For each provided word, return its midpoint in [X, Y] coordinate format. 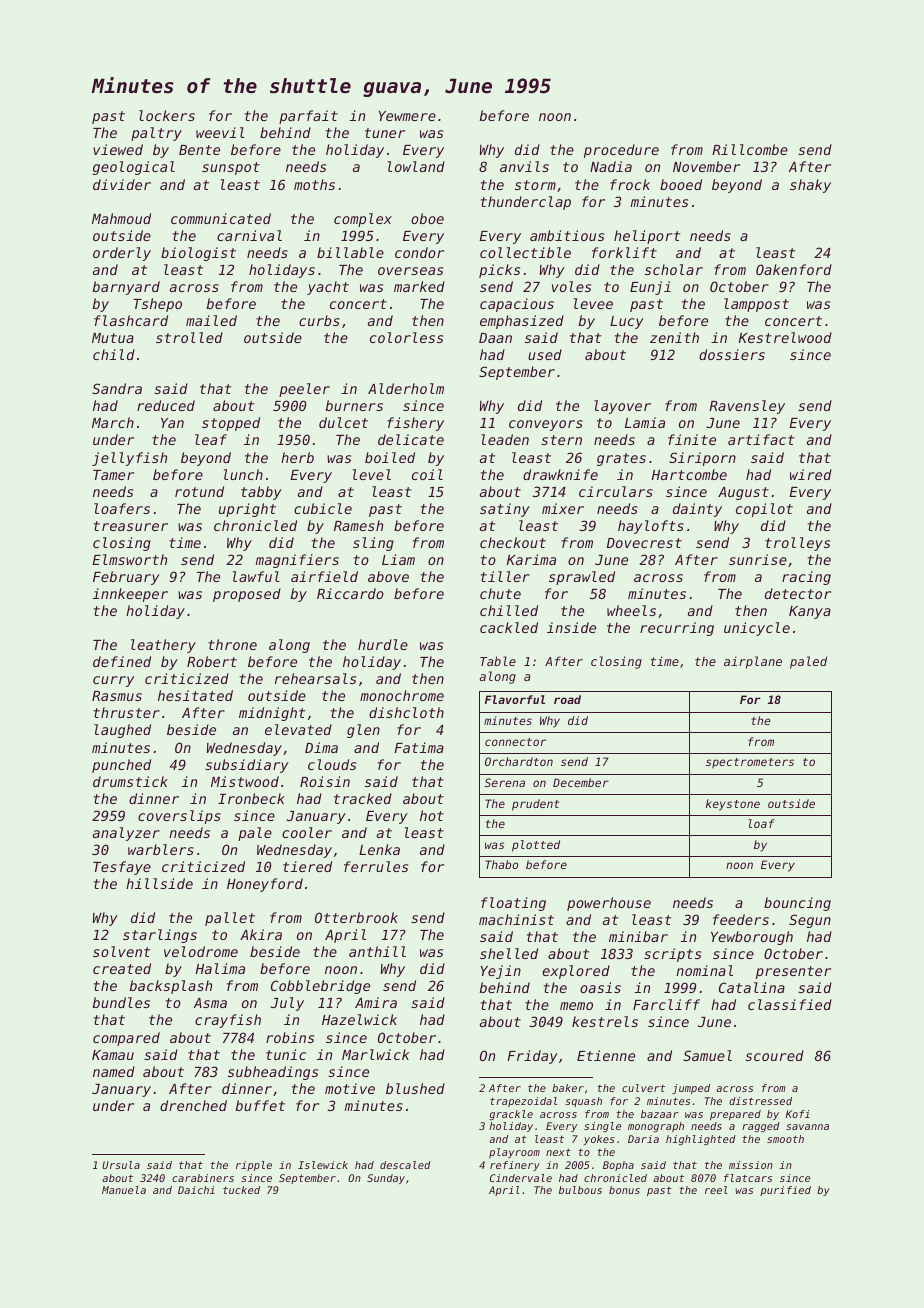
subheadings [273, 1073]
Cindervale [521, 1178]
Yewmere [407, 116]
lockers [167, 115]
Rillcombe [750, 149]
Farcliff [666, 1004]
